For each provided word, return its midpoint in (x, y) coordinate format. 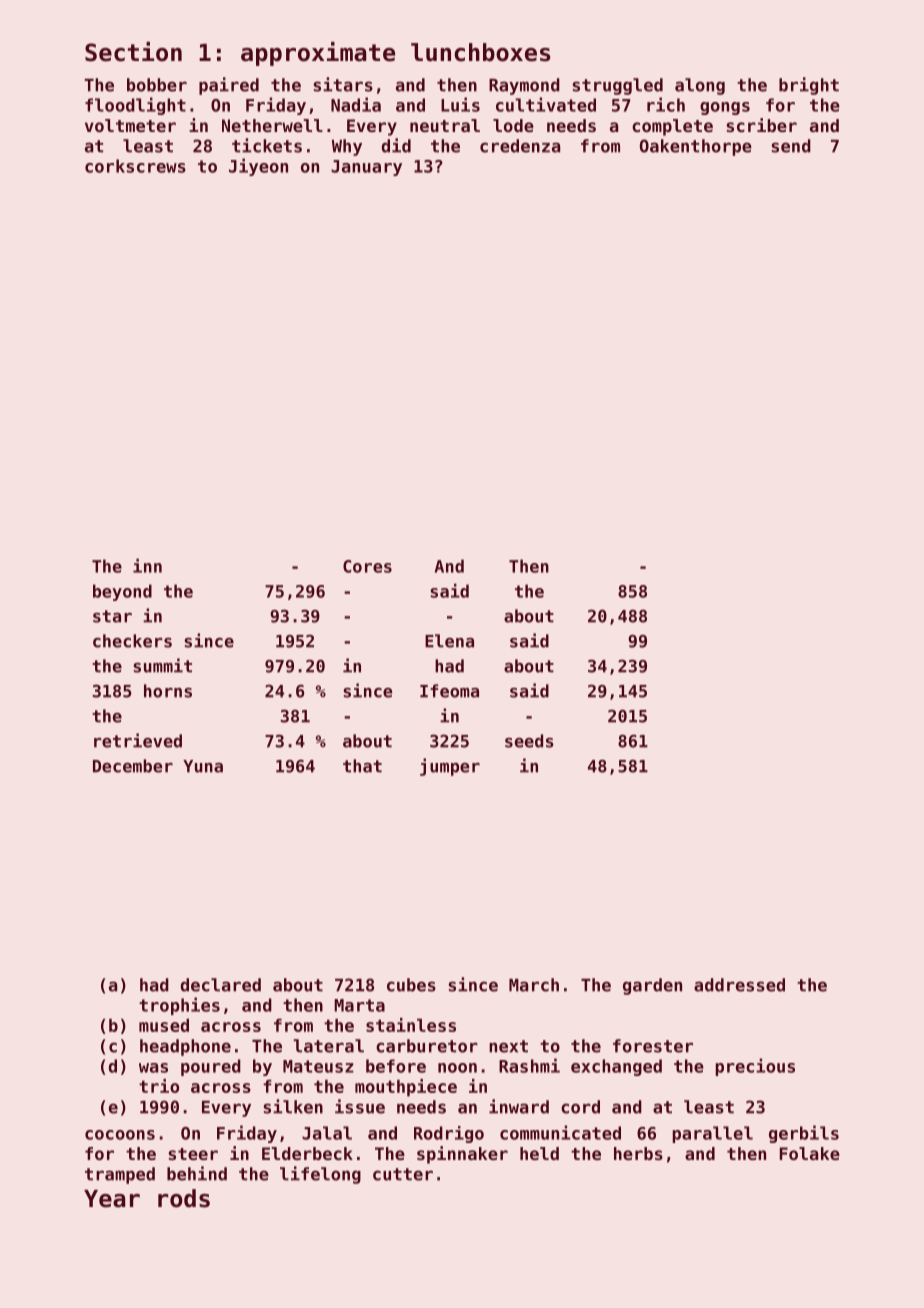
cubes (411, 985)
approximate (318, 54)
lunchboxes (481, 52)
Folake (810, 1153)
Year (112, 1199)
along (700, 86)
